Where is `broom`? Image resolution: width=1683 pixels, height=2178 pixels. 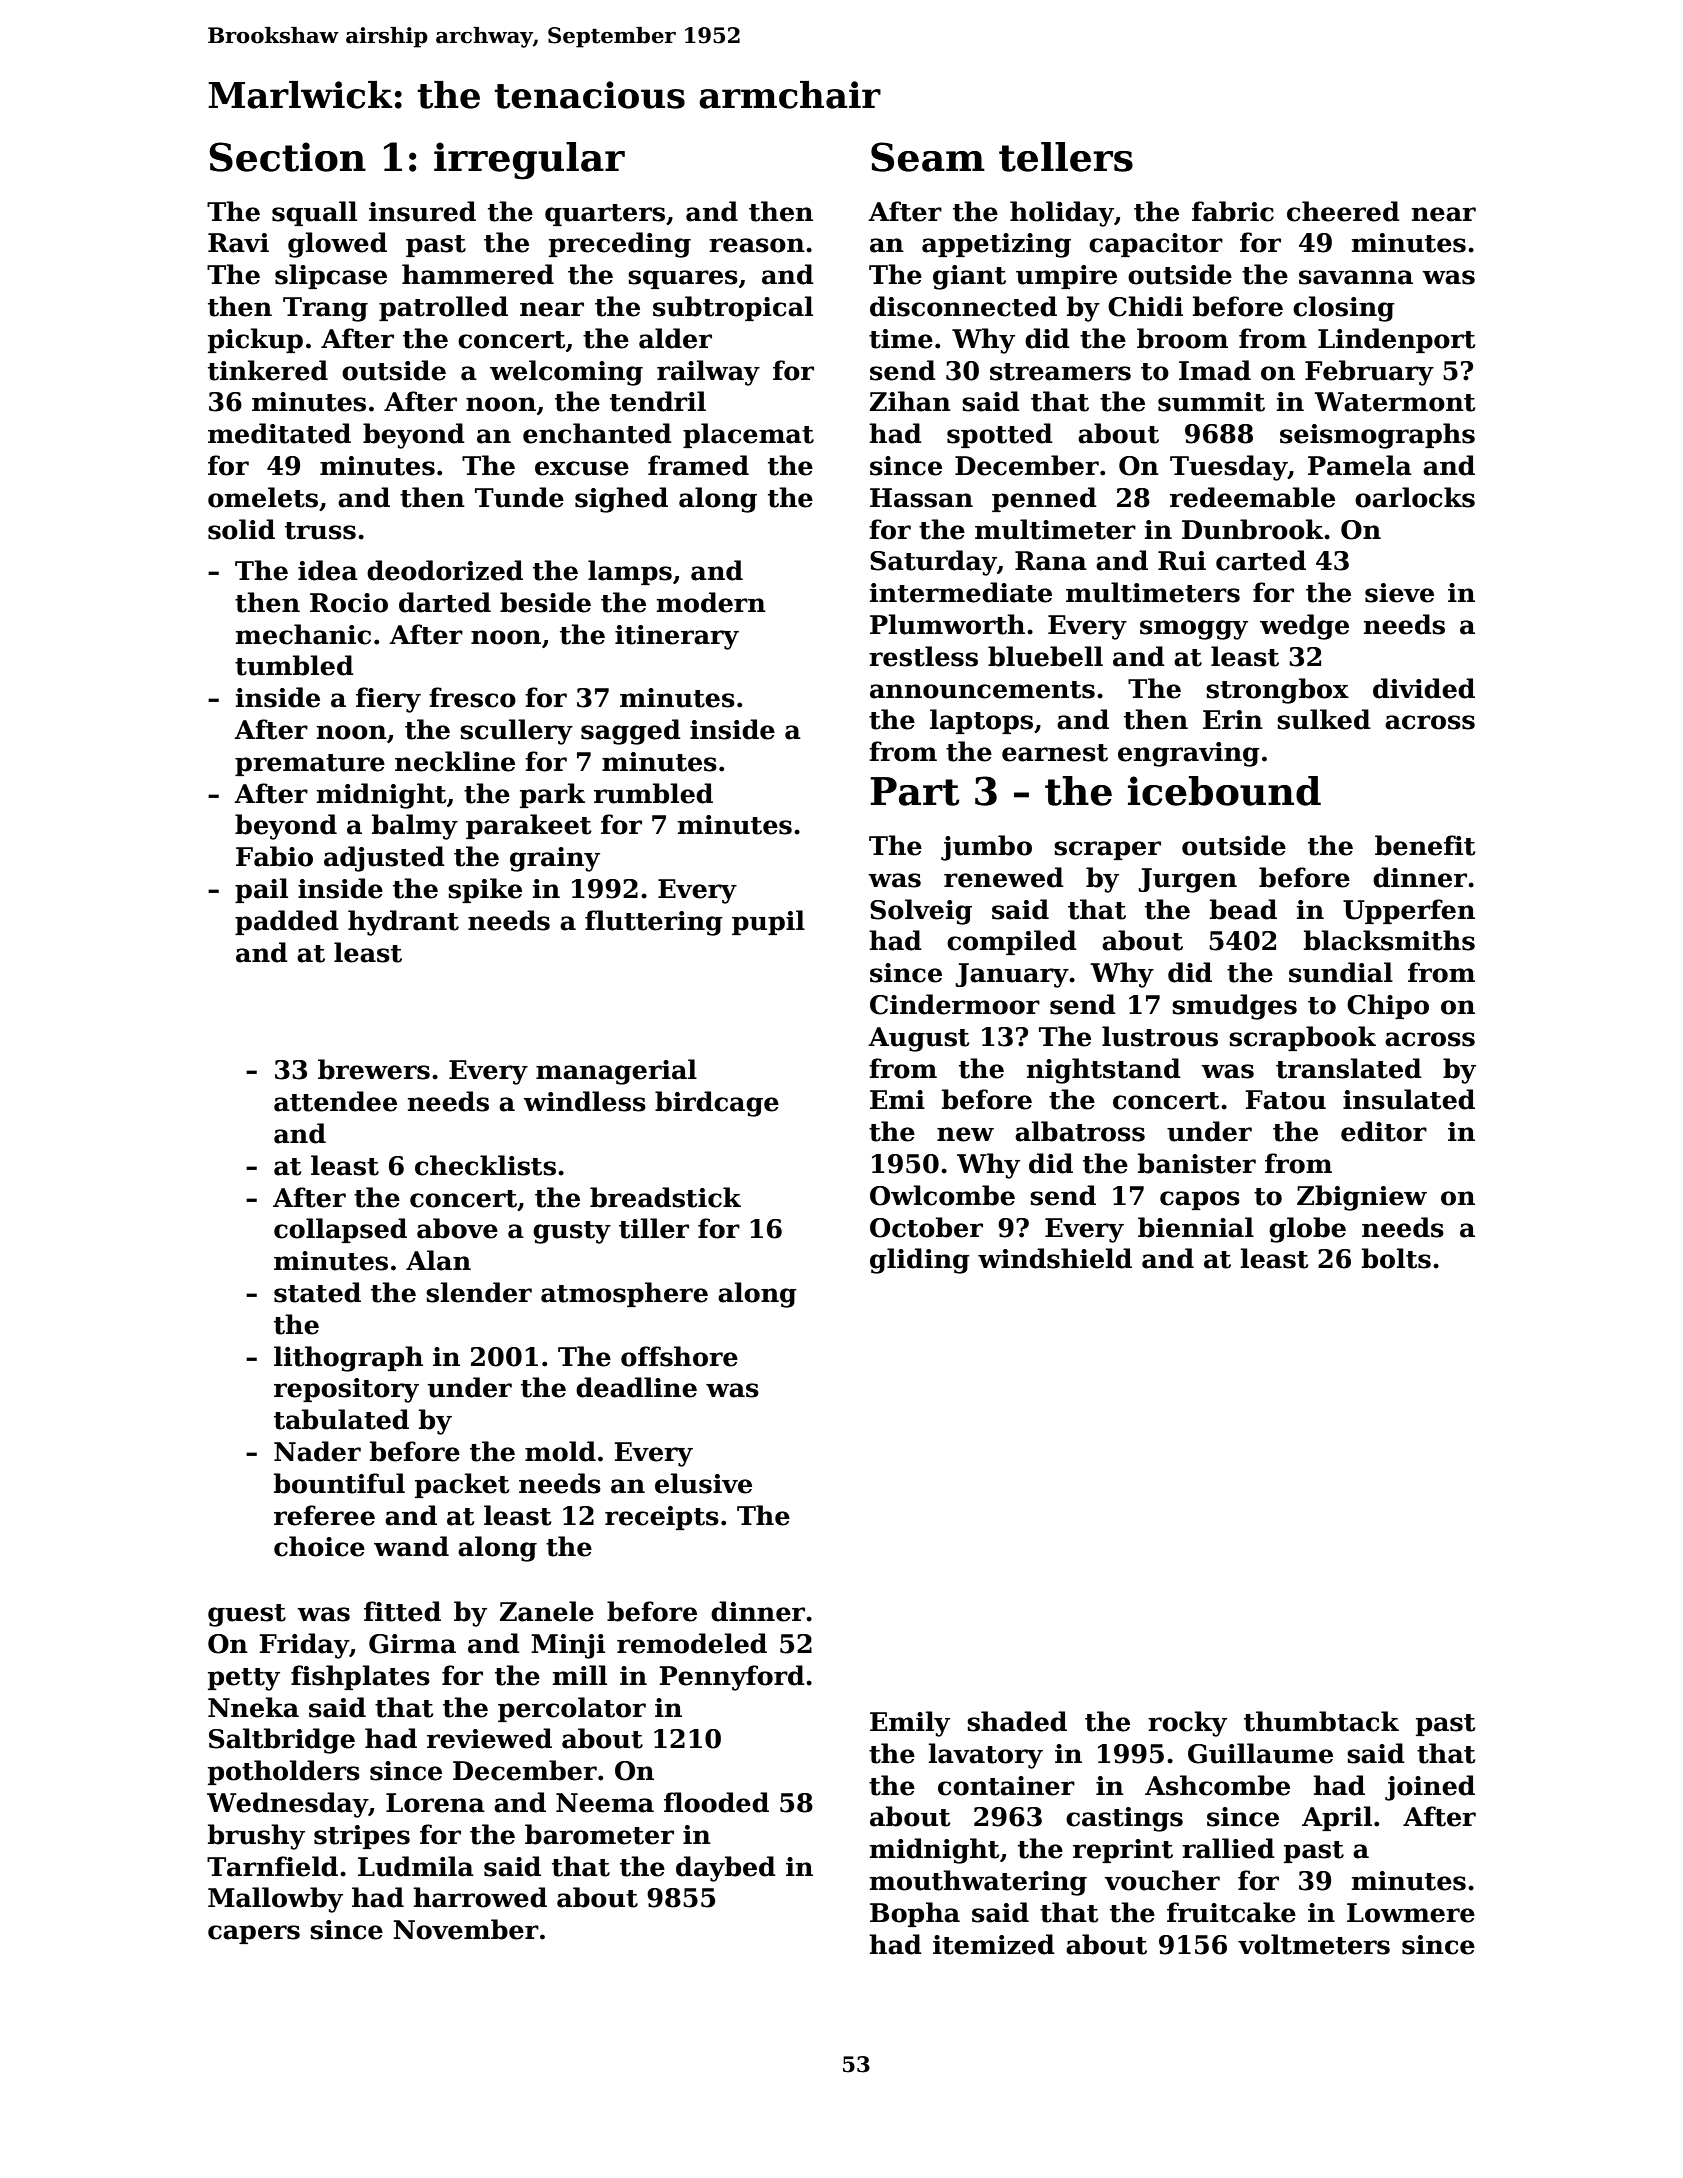 broom is located at coordinates (1182, 338).
